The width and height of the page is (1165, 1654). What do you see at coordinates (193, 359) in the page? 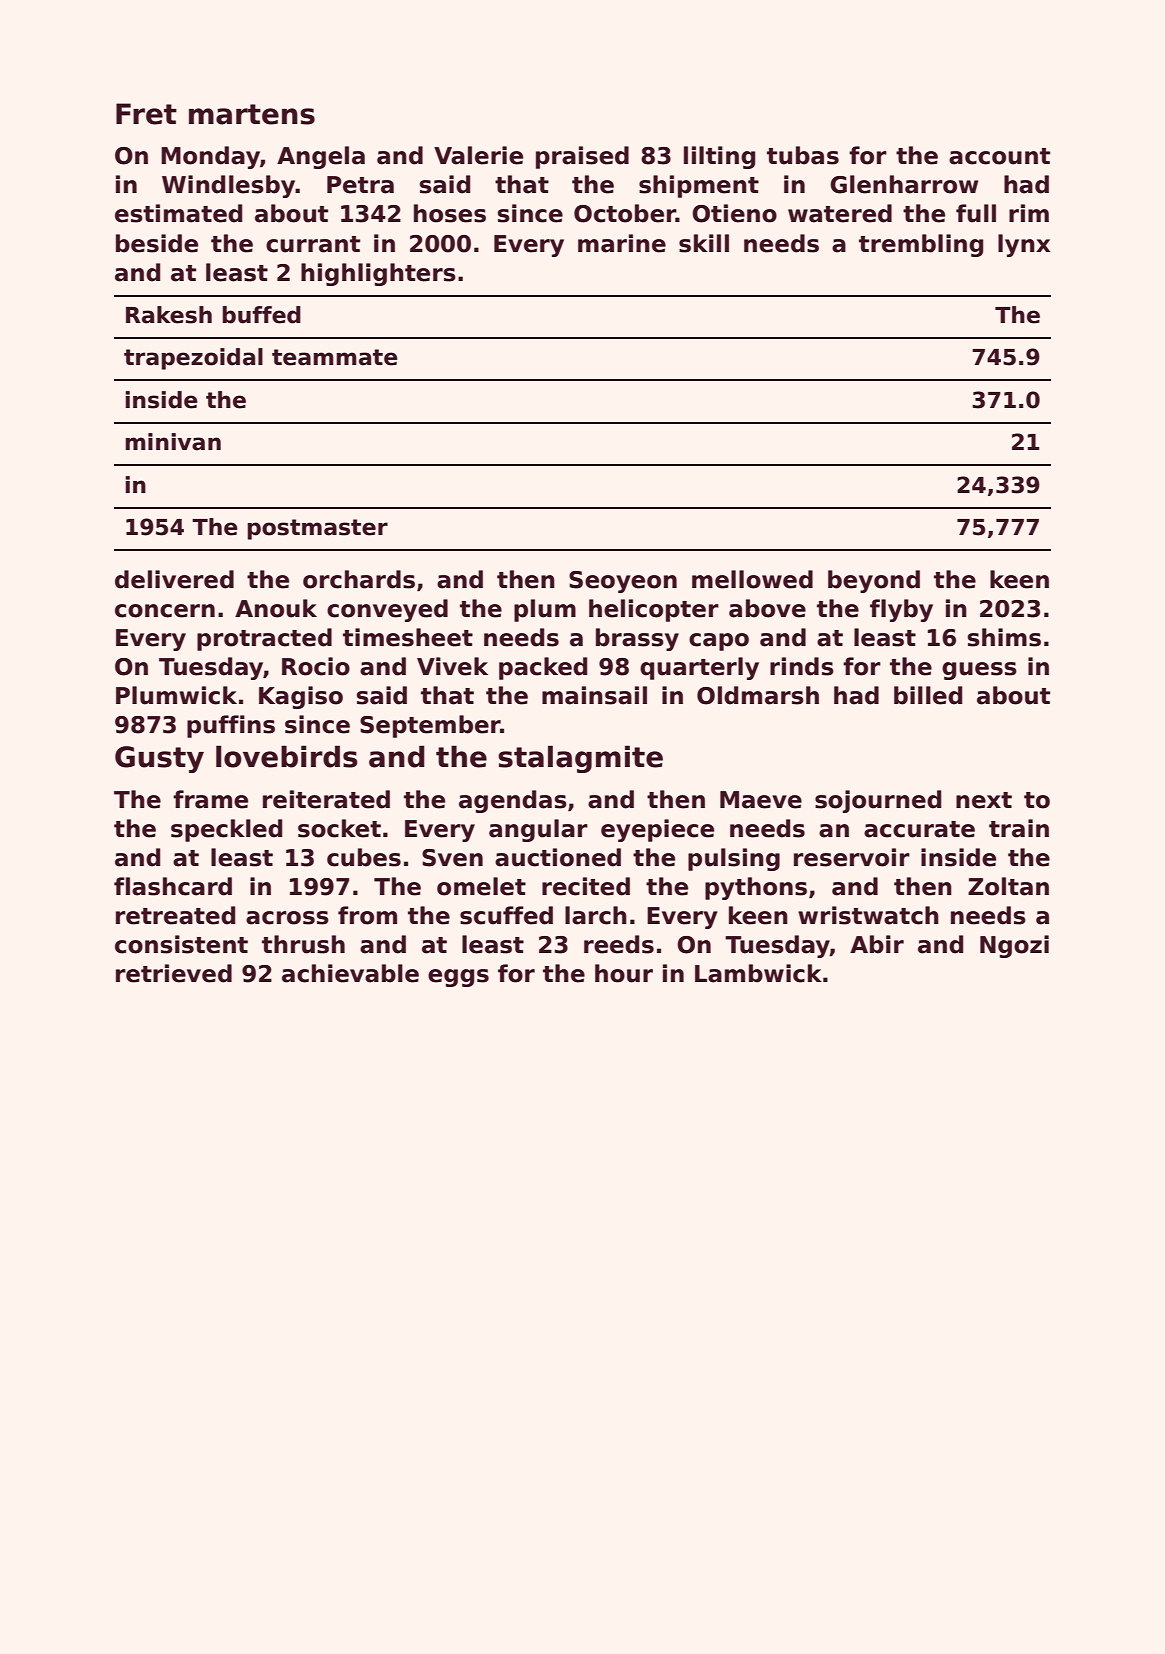
I see `trapezoidal` at bounding box center [193, 359].
